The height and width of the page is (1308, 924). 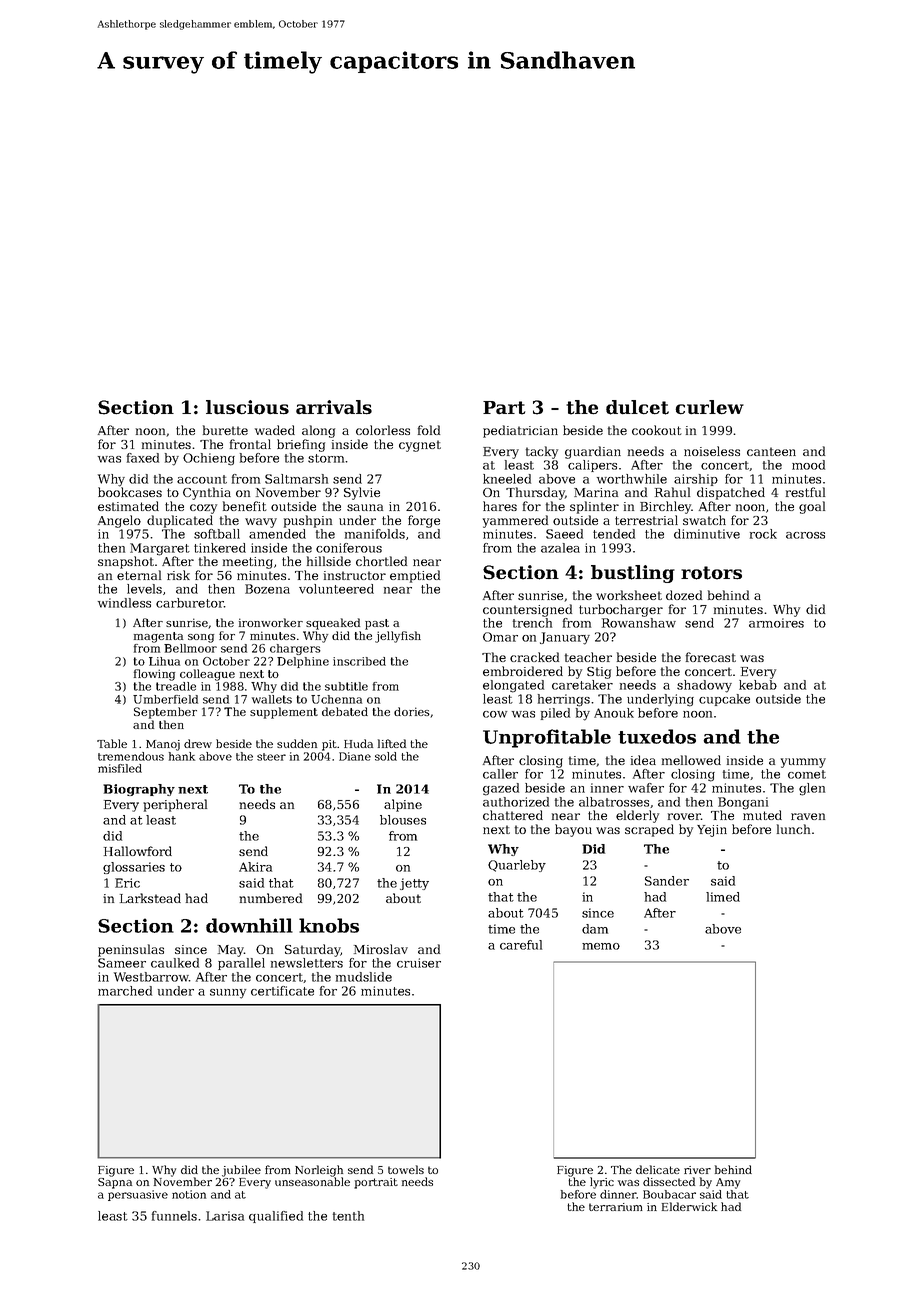 What do you see at coordinates (362, 493) in the page?
I see `Sylvie` at bounding box center [362, 493].
